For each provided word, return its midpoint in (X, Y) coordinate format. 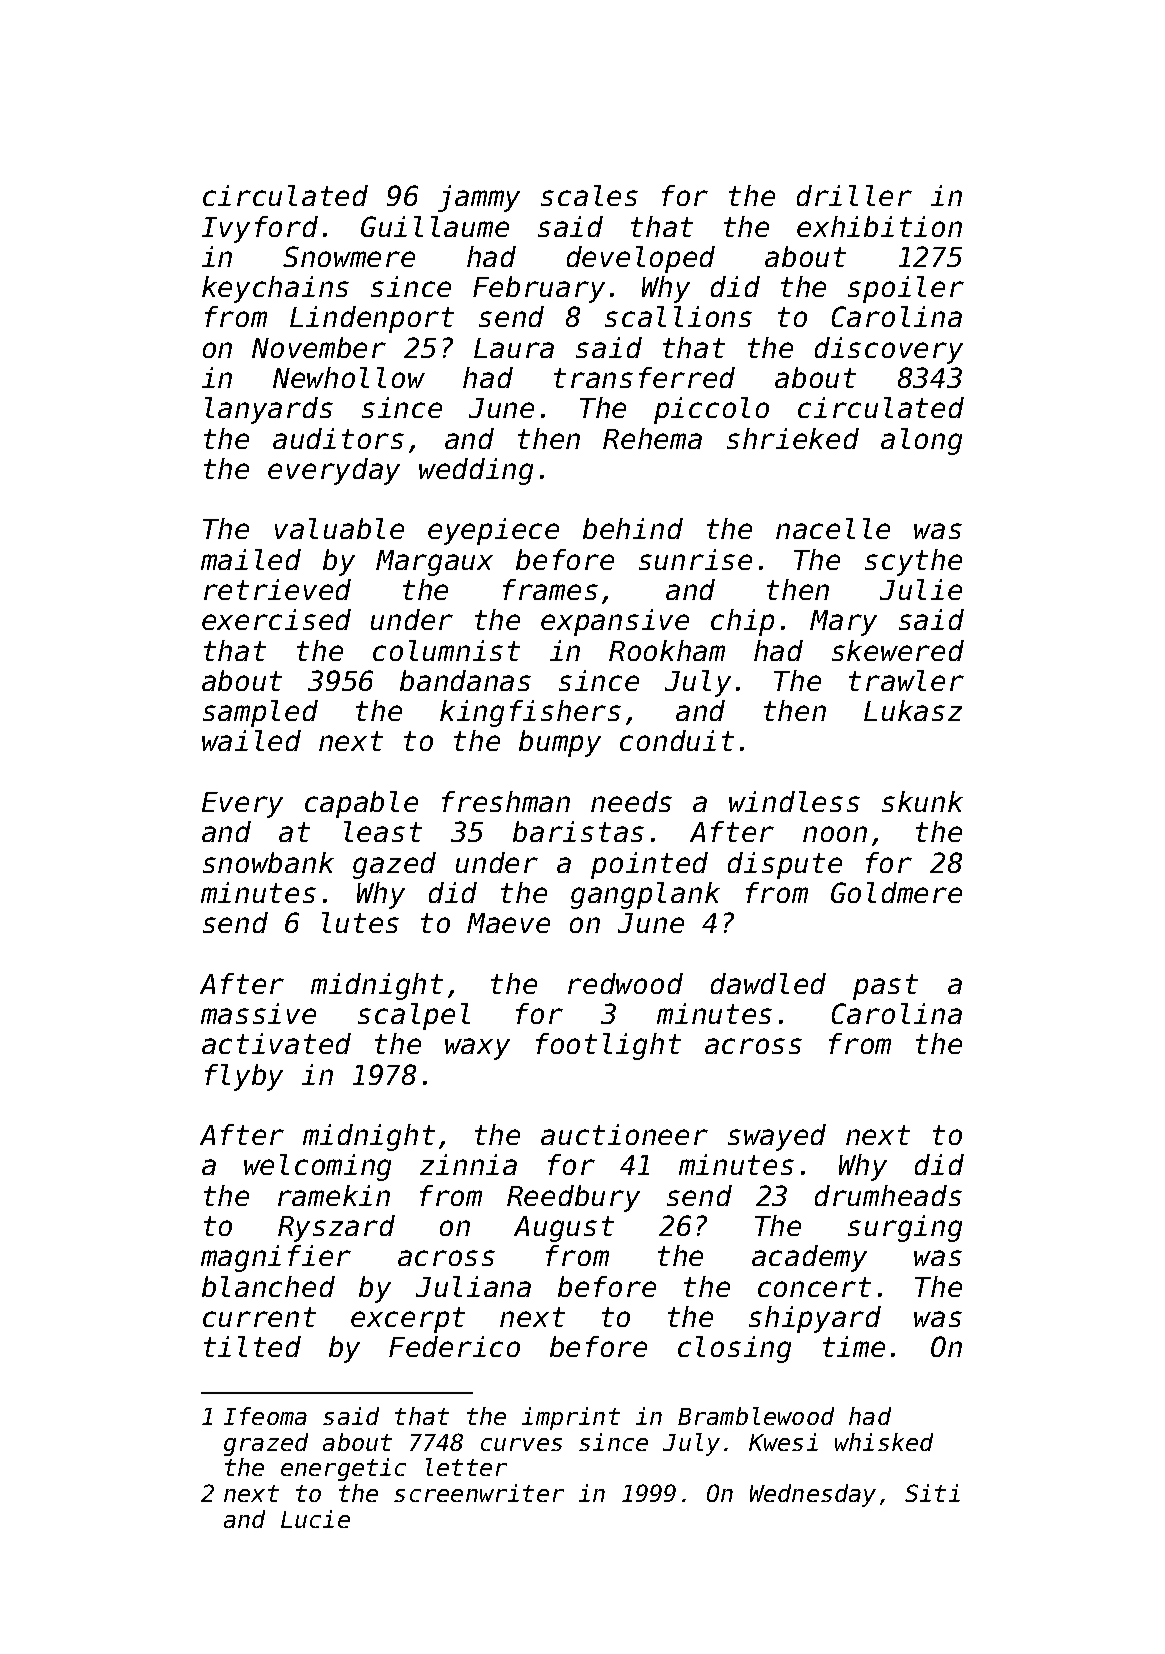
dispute (785, 865)
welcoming (317, 1167)
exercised (276, 619)
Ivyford (260, 229)
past (885, 987)
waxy (477, 1049)
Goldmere (896, 892)
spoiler (906, 289)
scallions (678, 316)
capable (361, 804)
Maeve (508, 923)
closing (734, 1349)
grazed (266, 1444)
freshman (506, 801)
